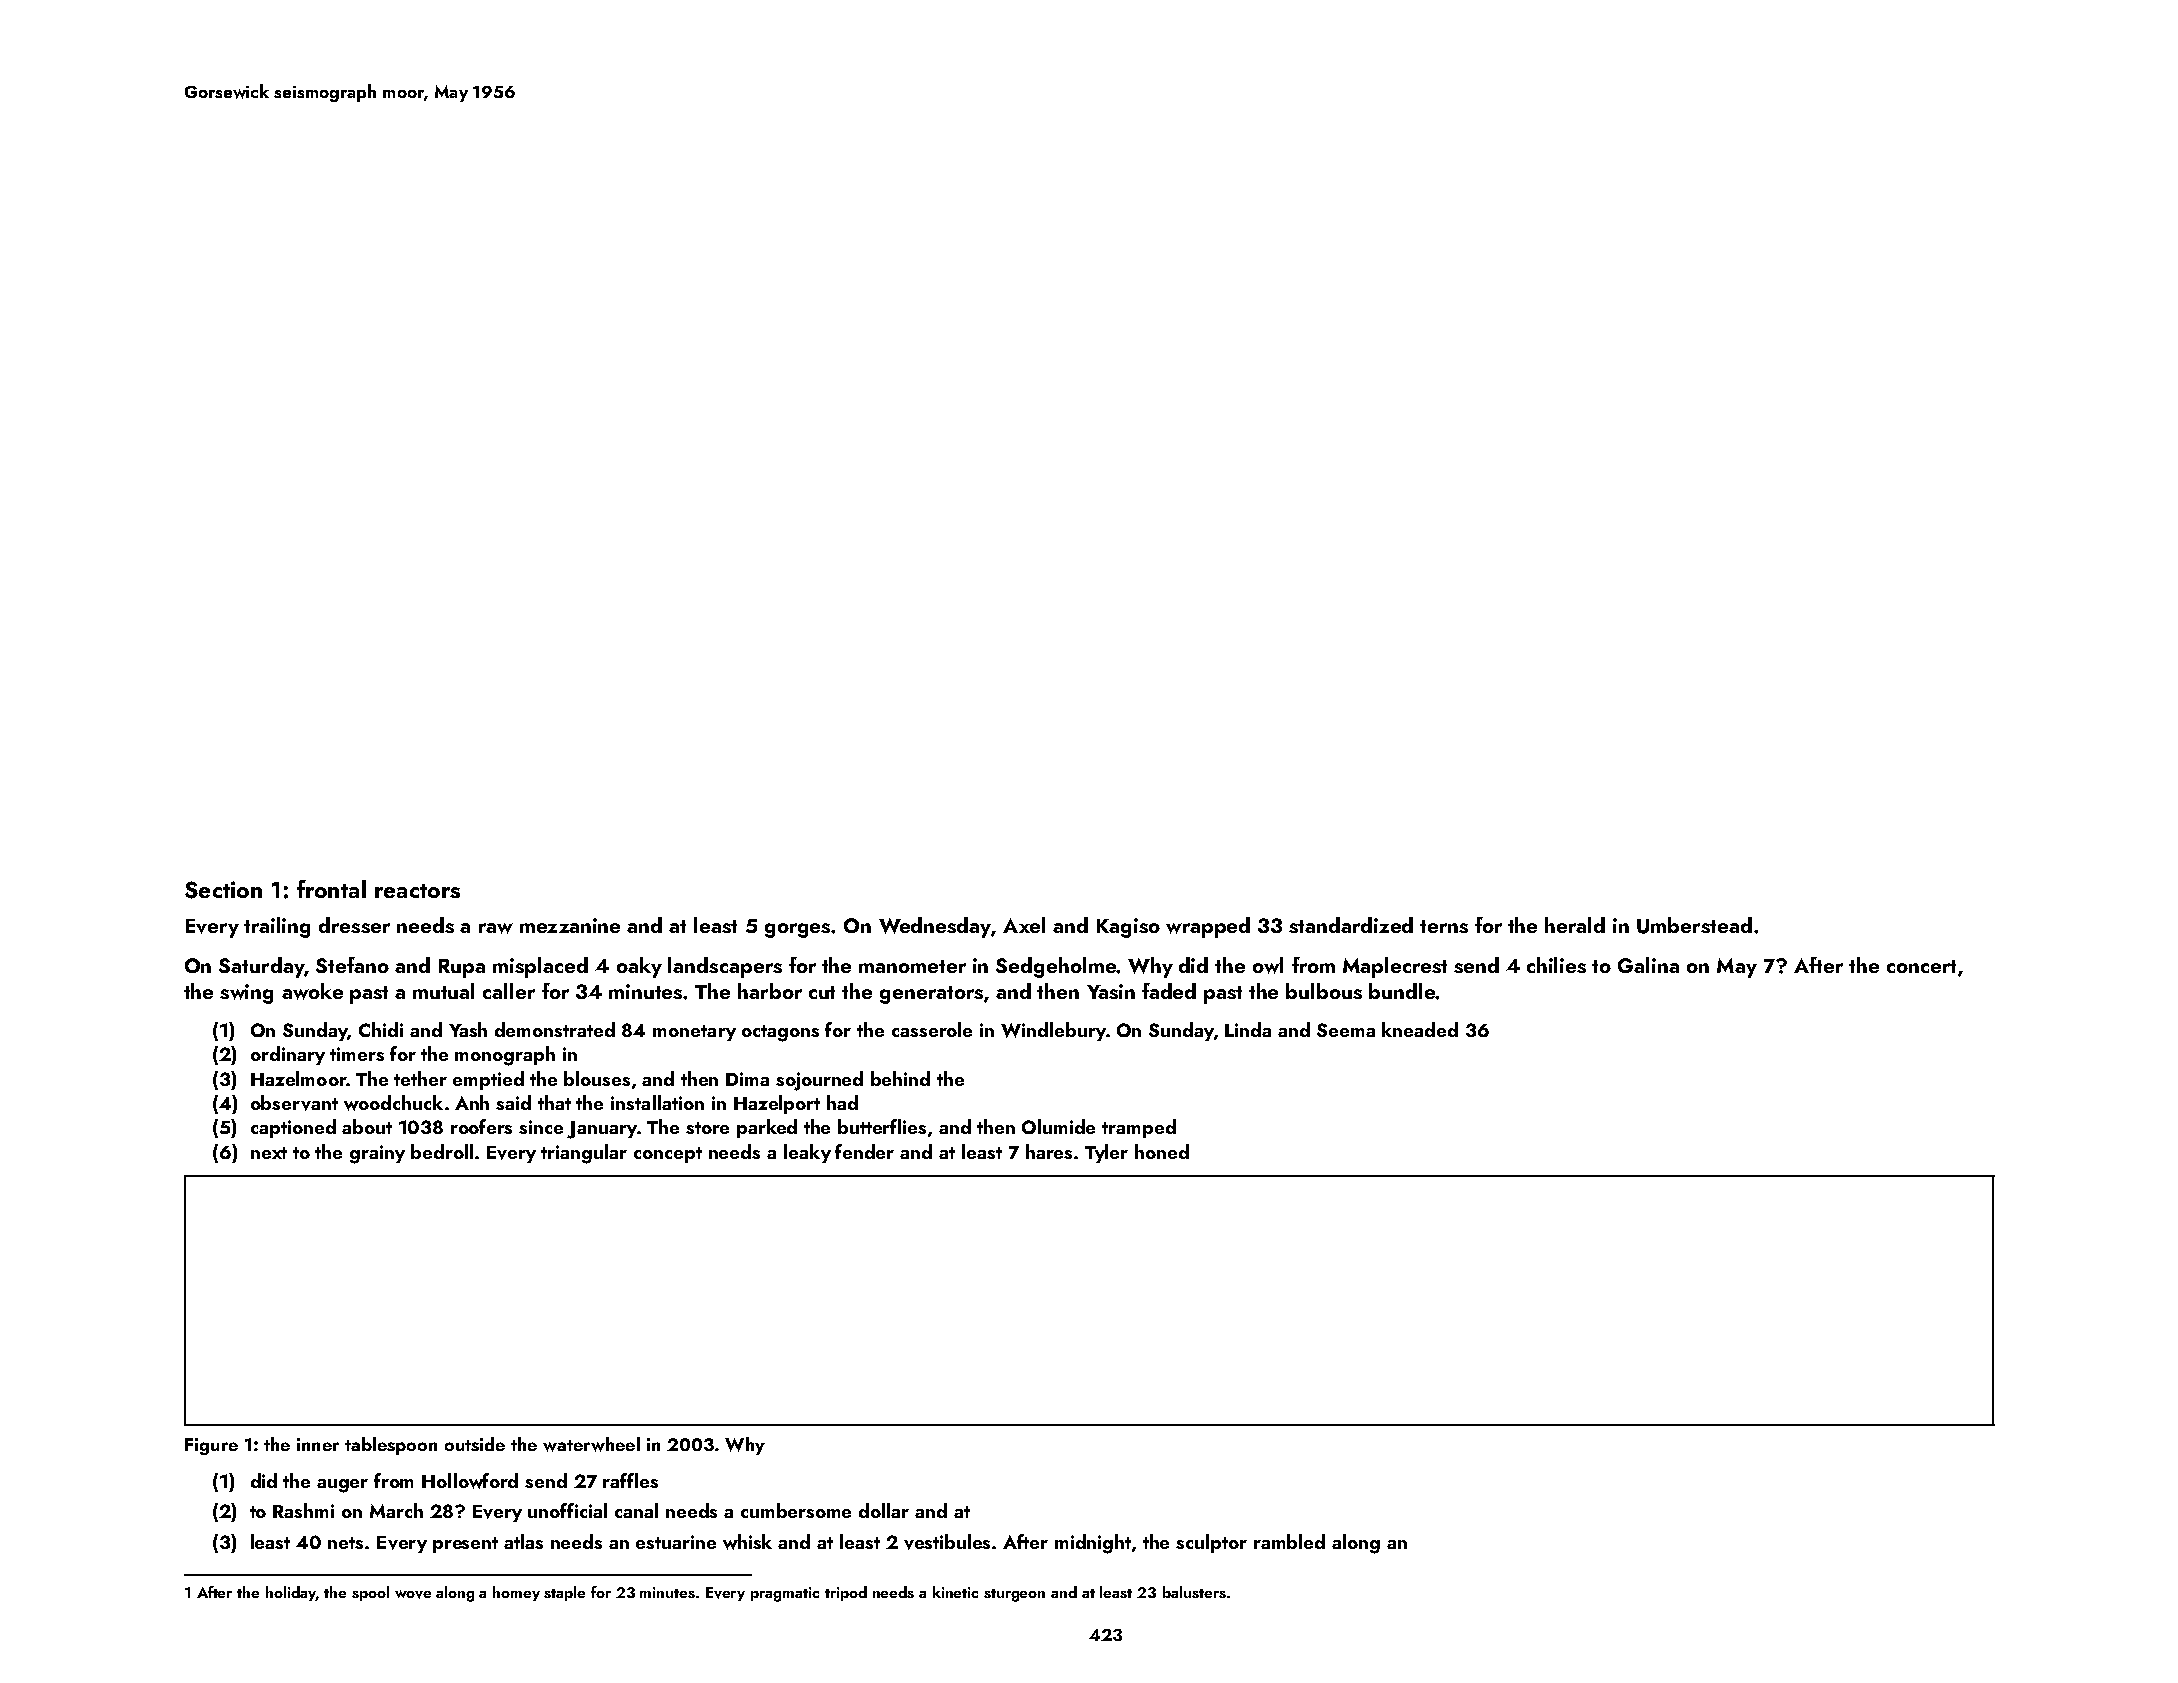 The height and width of the screenshot is (1683, 2178). Describe the element at coordinates (291, 1593) in the screenshot. I see `holiday` at that location.
